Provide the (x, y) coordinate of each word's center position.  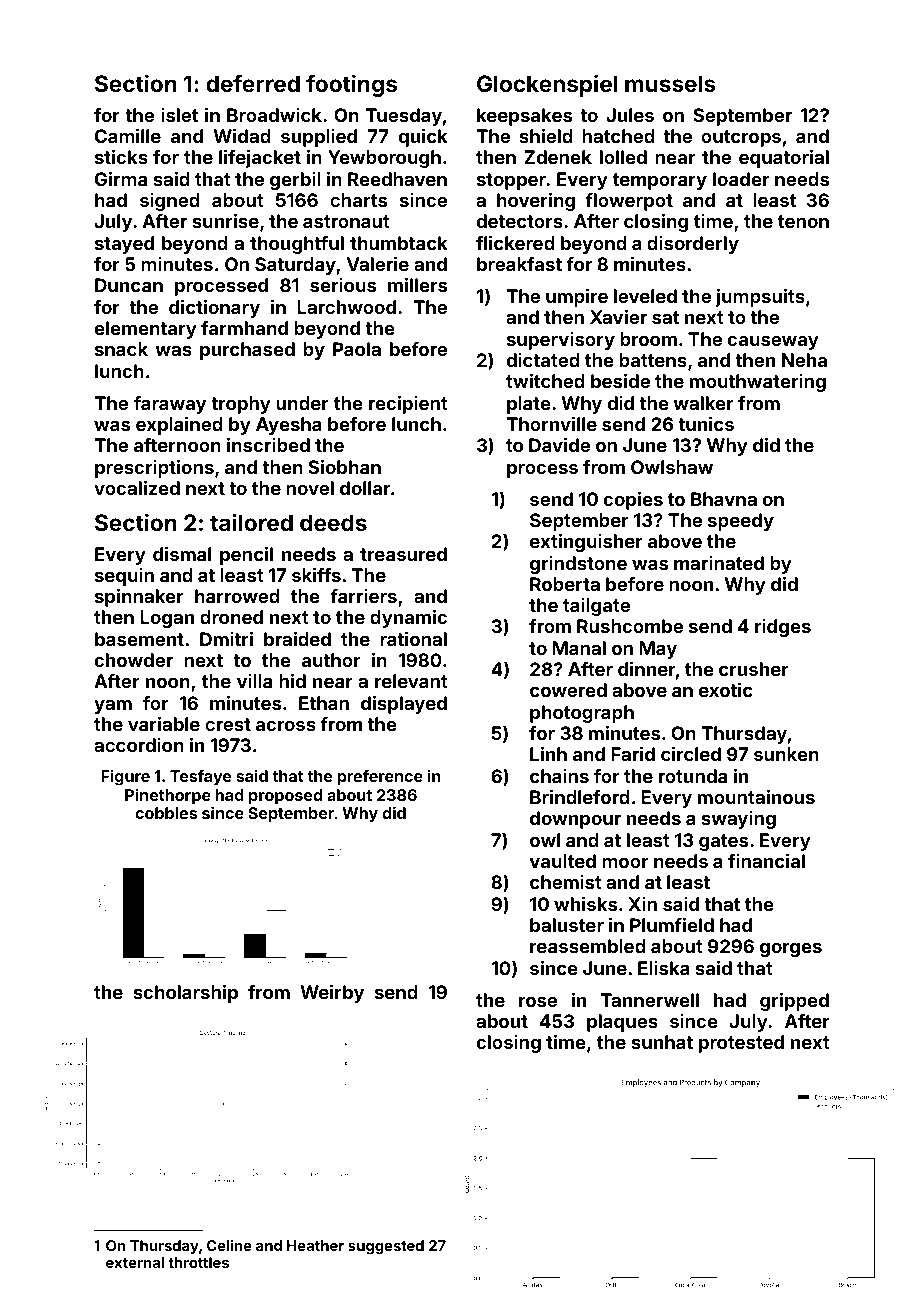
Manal (579, 648)
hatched (618, 136)
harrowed (237, 596)
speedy (741, 522)
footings (351, 85)
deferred (253, 83)
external (135, 1262)
